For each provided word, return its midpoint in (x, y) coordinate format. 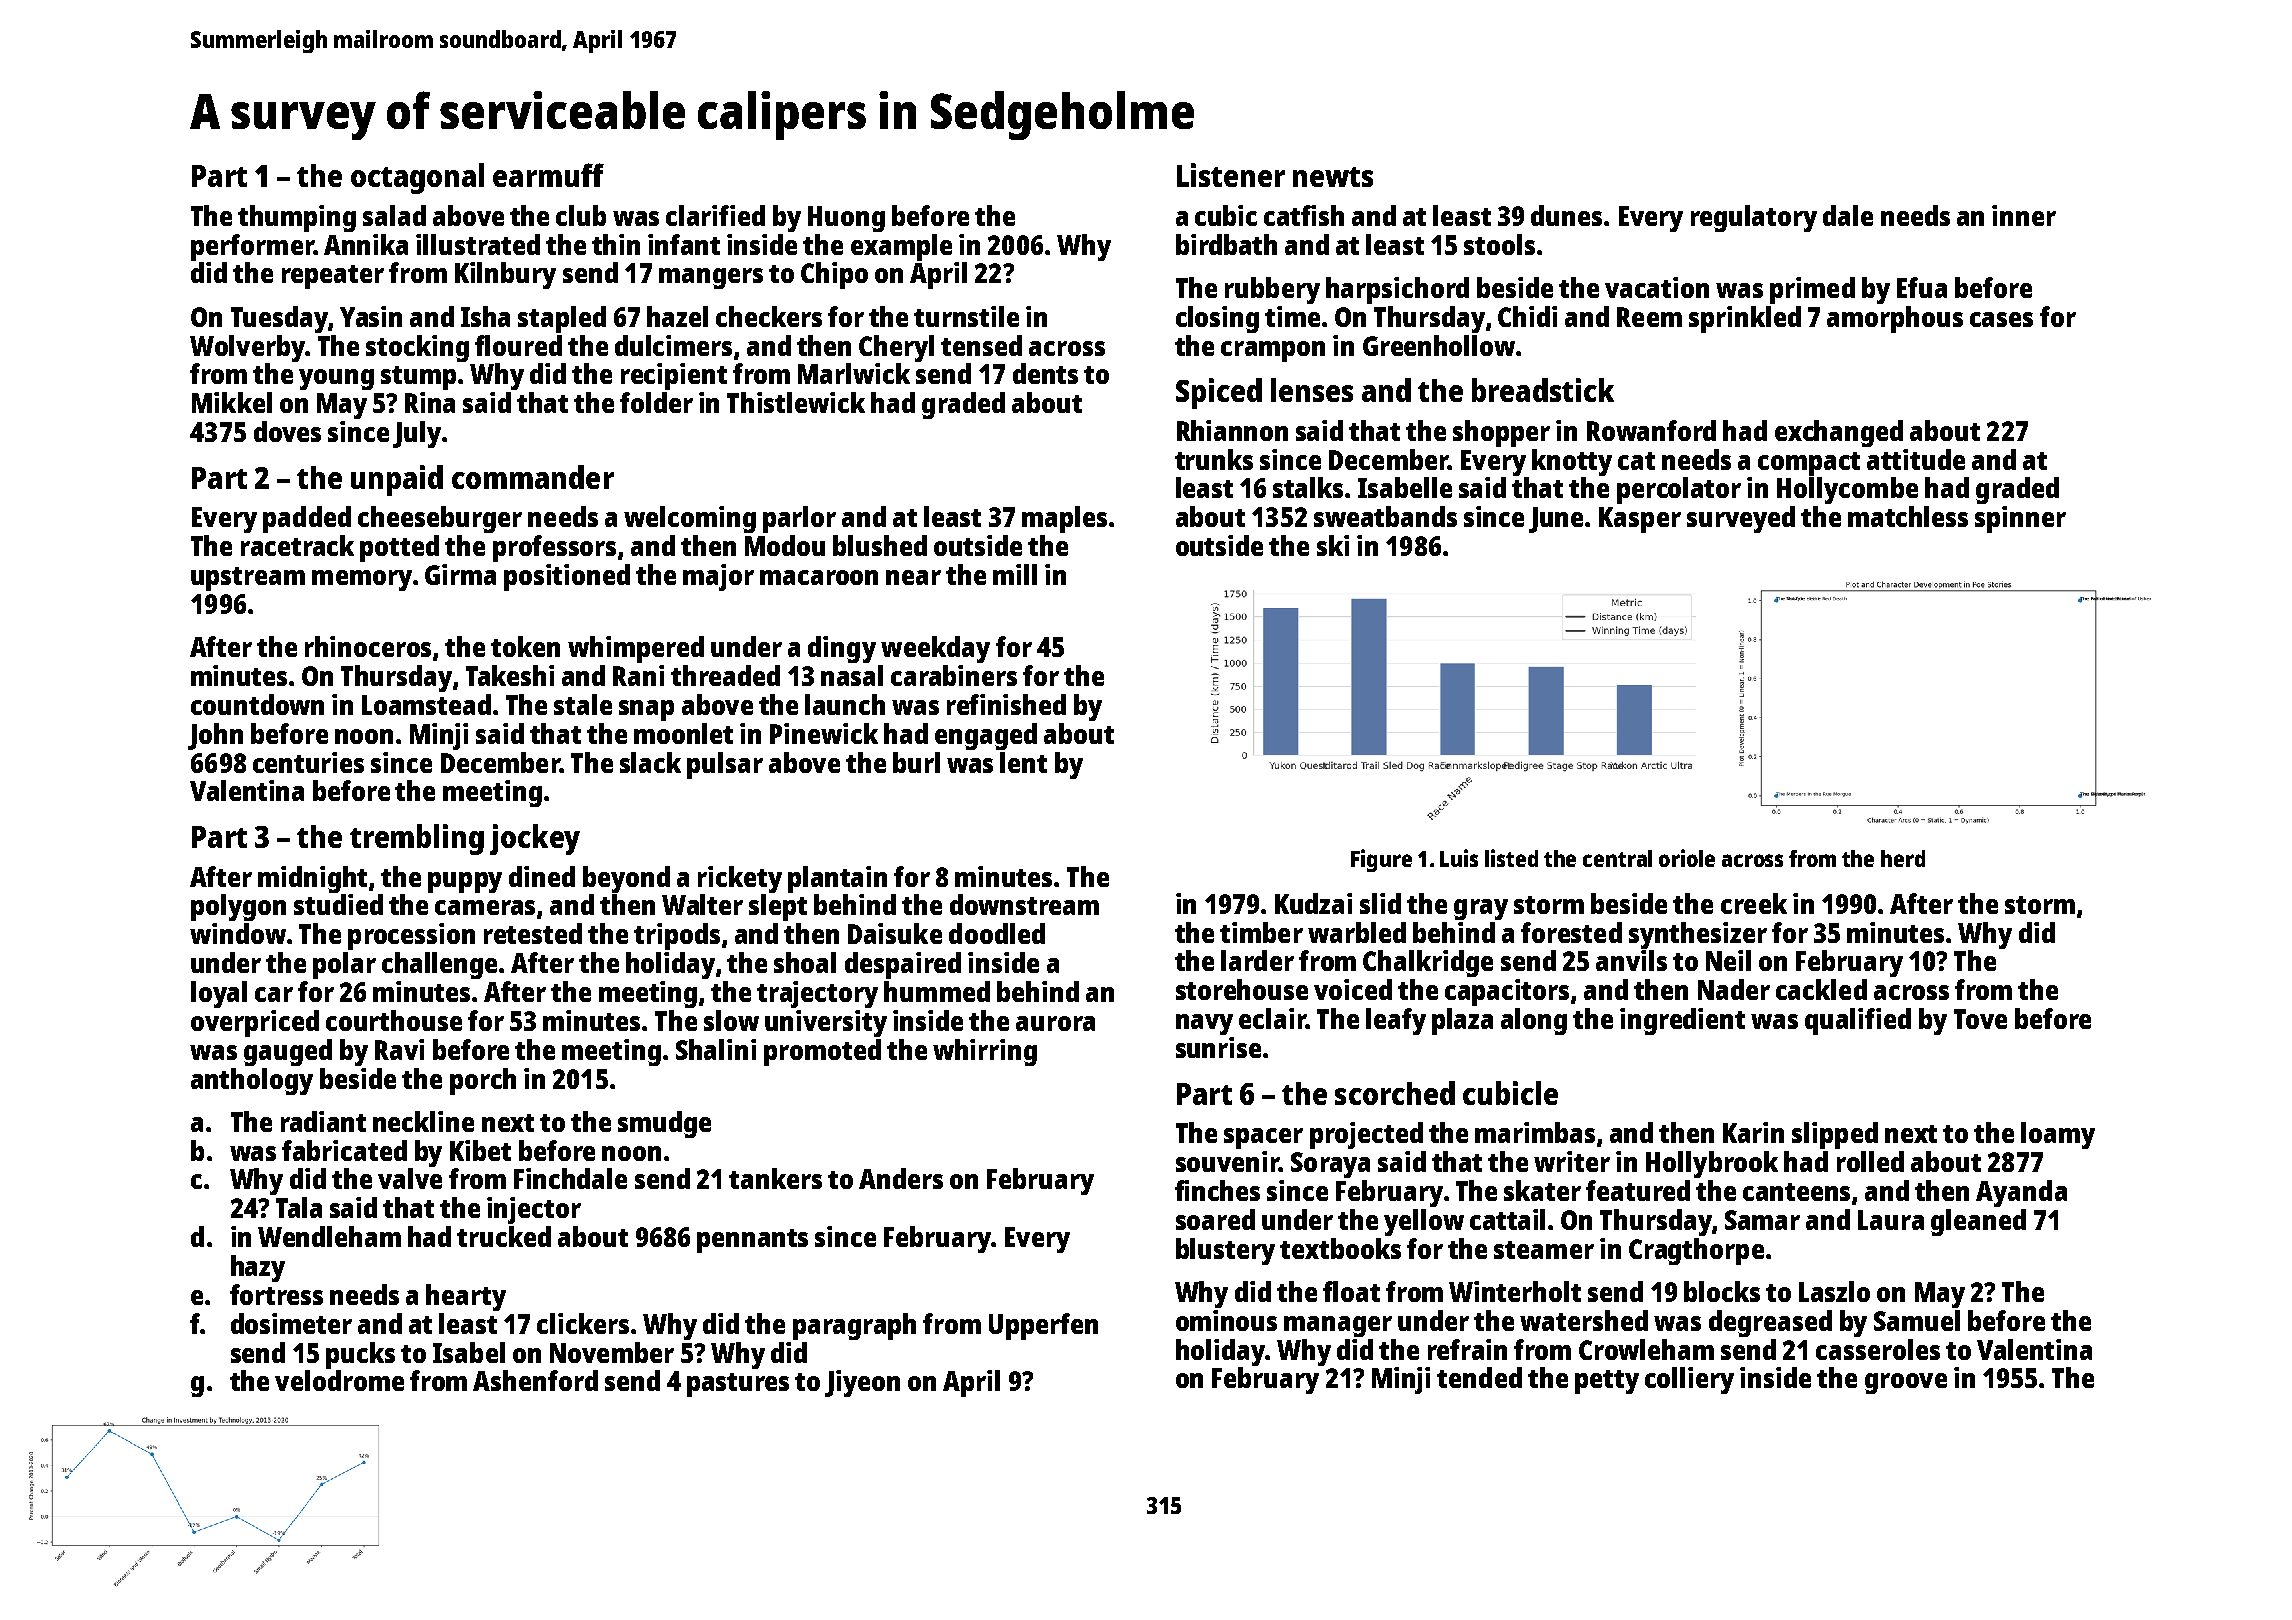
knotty (1572, 462)
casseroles (1878, 1349)
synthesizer (1698, 935)
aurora (1055, 1023)
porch (483, 1081)
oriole (1687, 858)
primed (1812, 290)
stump (418, 378)
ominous (1226, 1320)
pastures (738, 1385)
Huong (846, 219)
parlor (799, 519)
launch (845, 704)
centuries (308, 762)
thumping (297, 218)
